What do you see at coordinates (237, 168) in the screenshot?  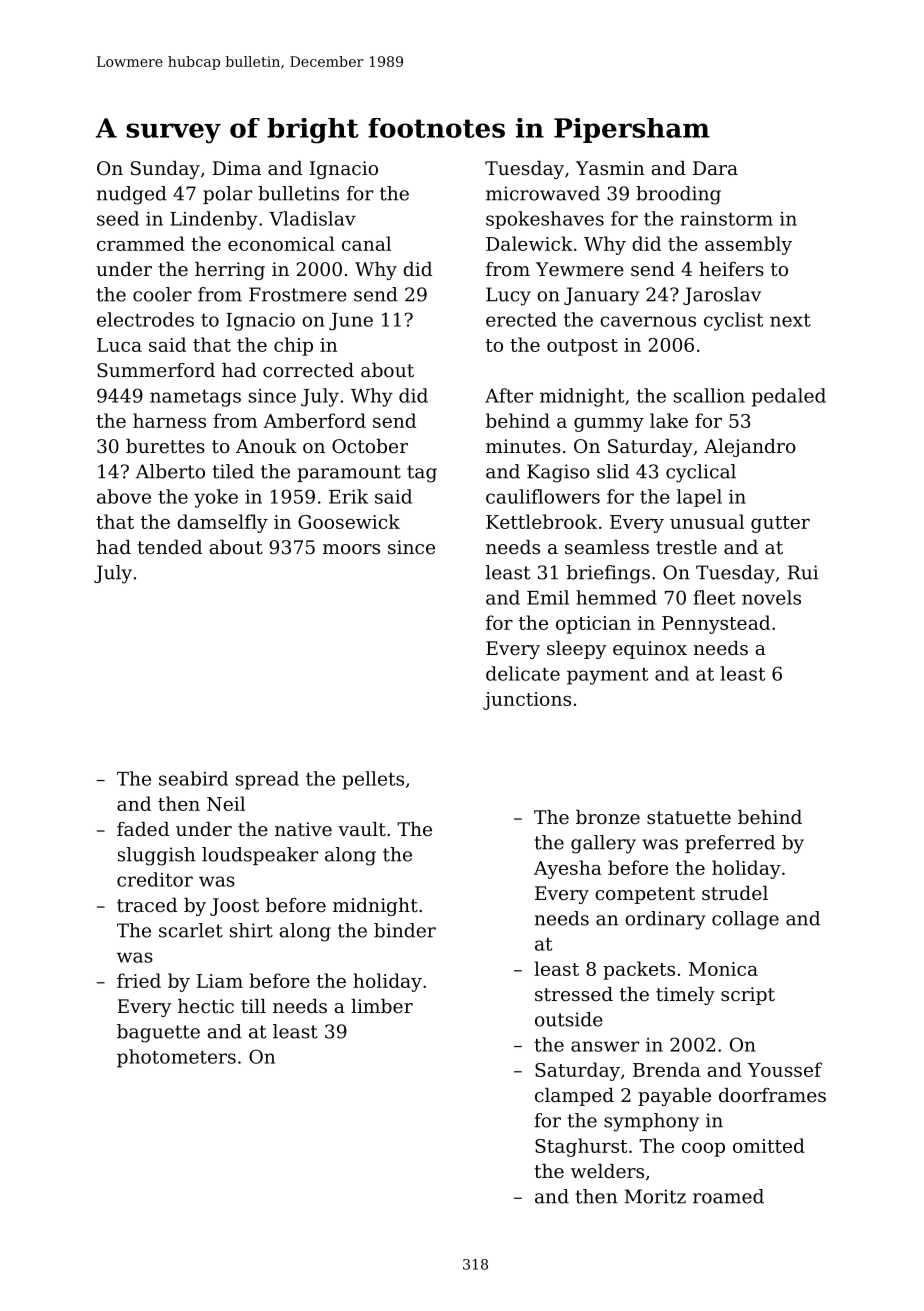 I see `Dima` at bounding box center [237, 168].
